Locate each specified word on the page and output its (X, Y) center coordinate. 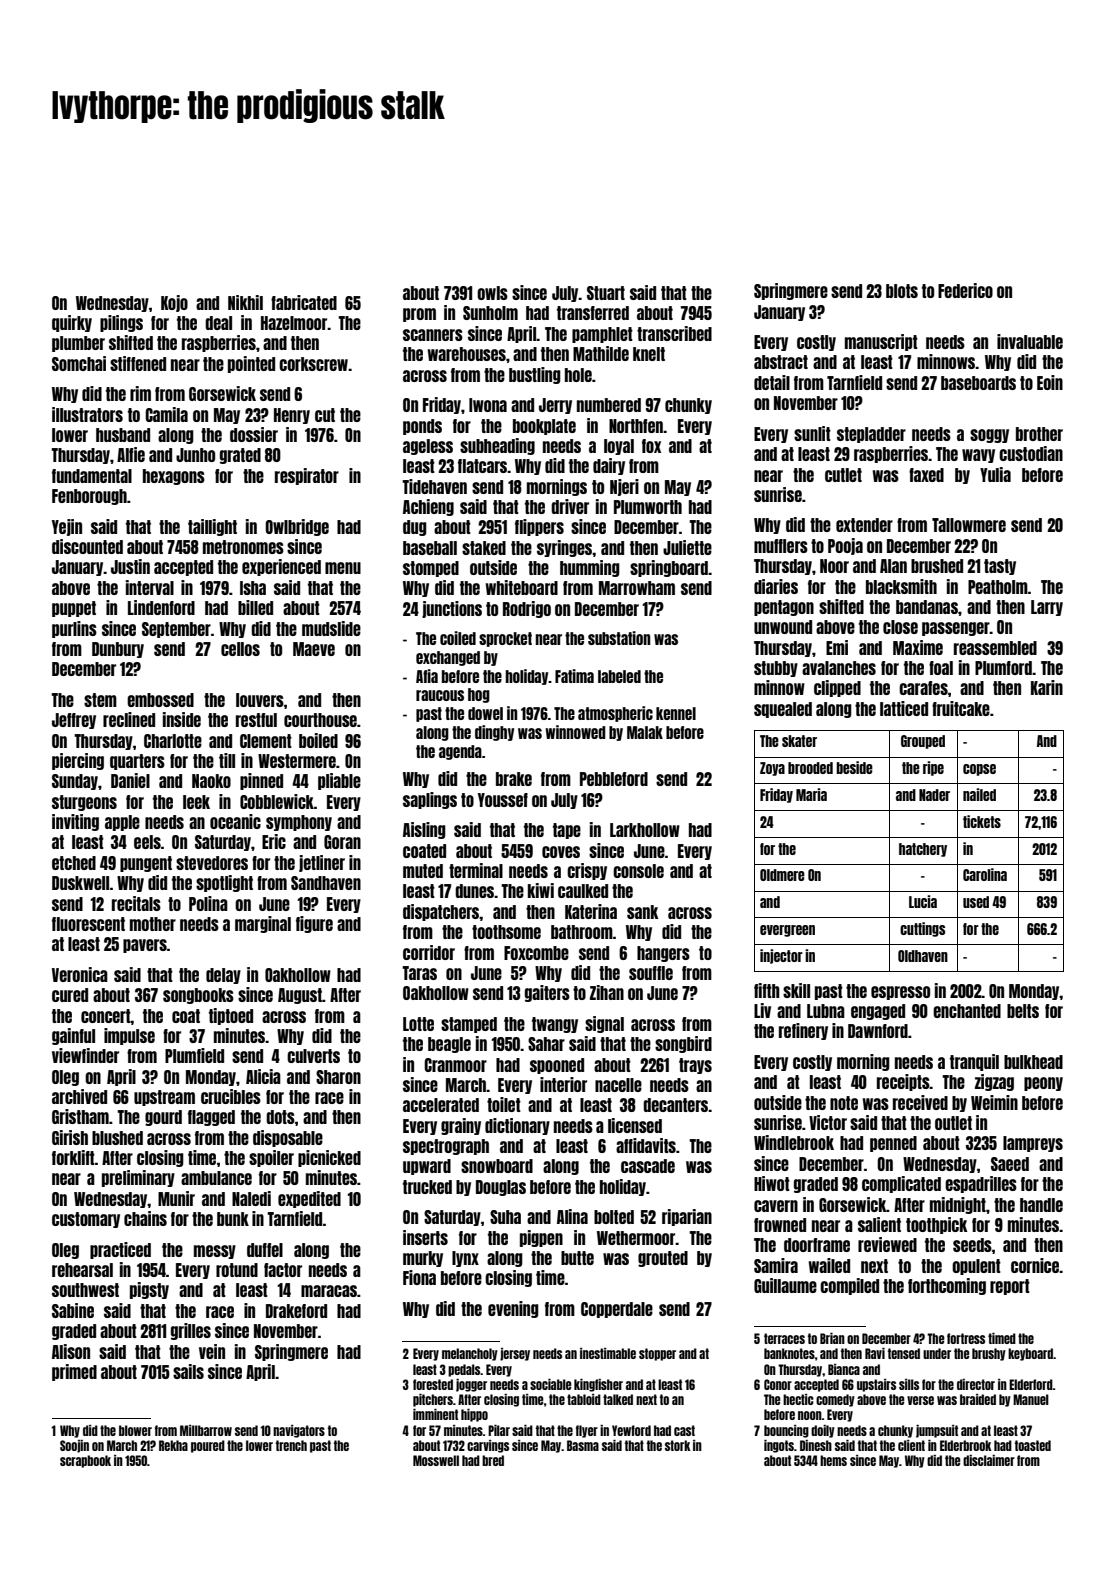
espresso (900, 993)
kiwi (541, 890)
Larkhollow (645, 830)
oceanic (235, 821)
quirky (72, 323)
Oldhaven (923, 956)
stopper (657, 1354)
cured (70, 995)
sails (188, 1371)
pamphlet (602, 335)
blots (902, 291)
